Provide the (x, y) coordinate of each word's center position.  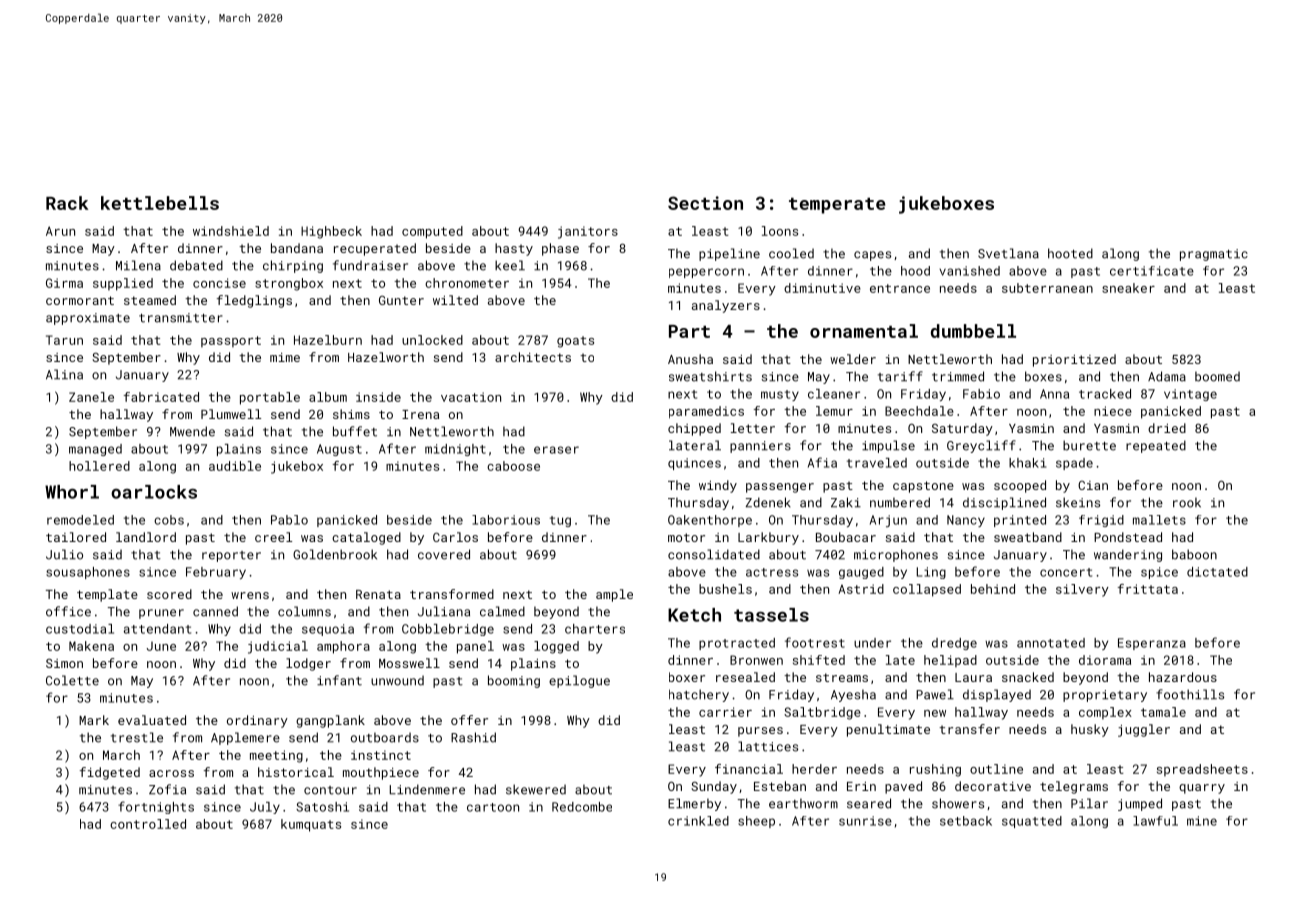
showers (958, 803)
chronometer (467, 283)
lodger (308, 664)
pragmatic (1214, 255)
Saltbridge (822, 713)
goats (575, 342)
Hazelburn (328, 340)
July (265, 808)
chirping (293, 266)
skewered (536, 789)
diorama (1105, 660)
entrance (900, 288)
